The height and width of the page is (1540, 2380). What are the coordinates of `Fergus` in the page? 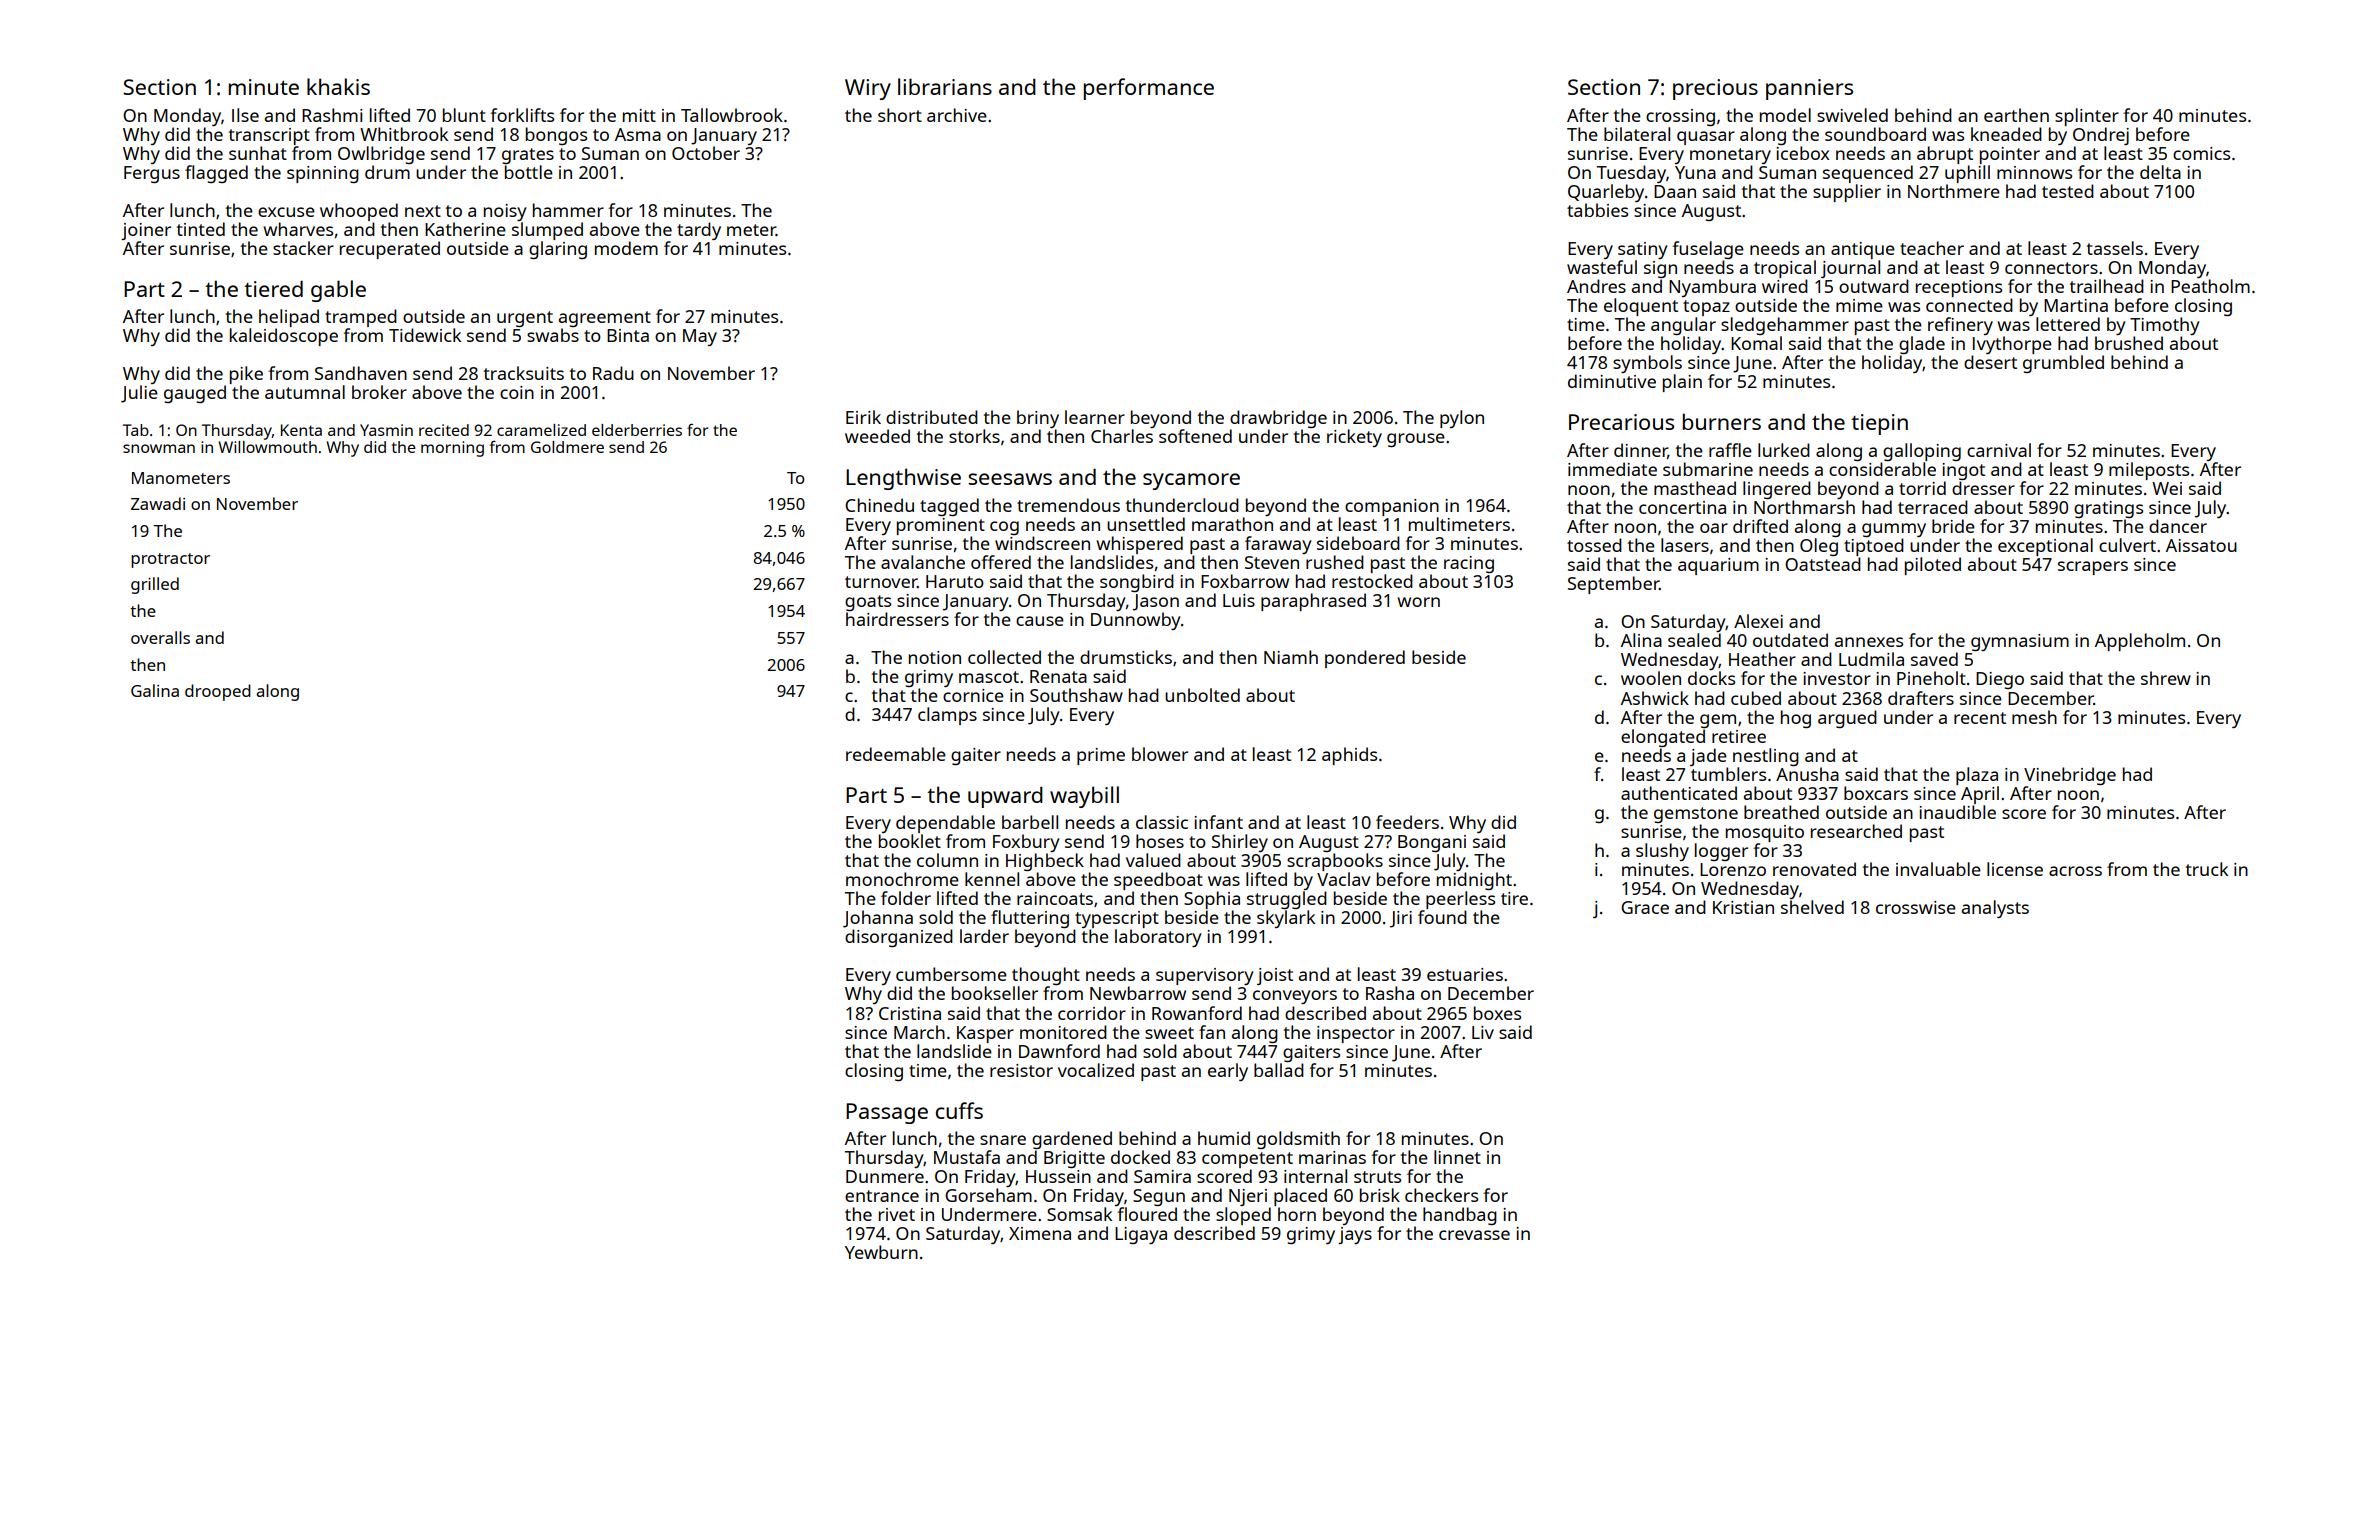 It's located at (152, 174).
